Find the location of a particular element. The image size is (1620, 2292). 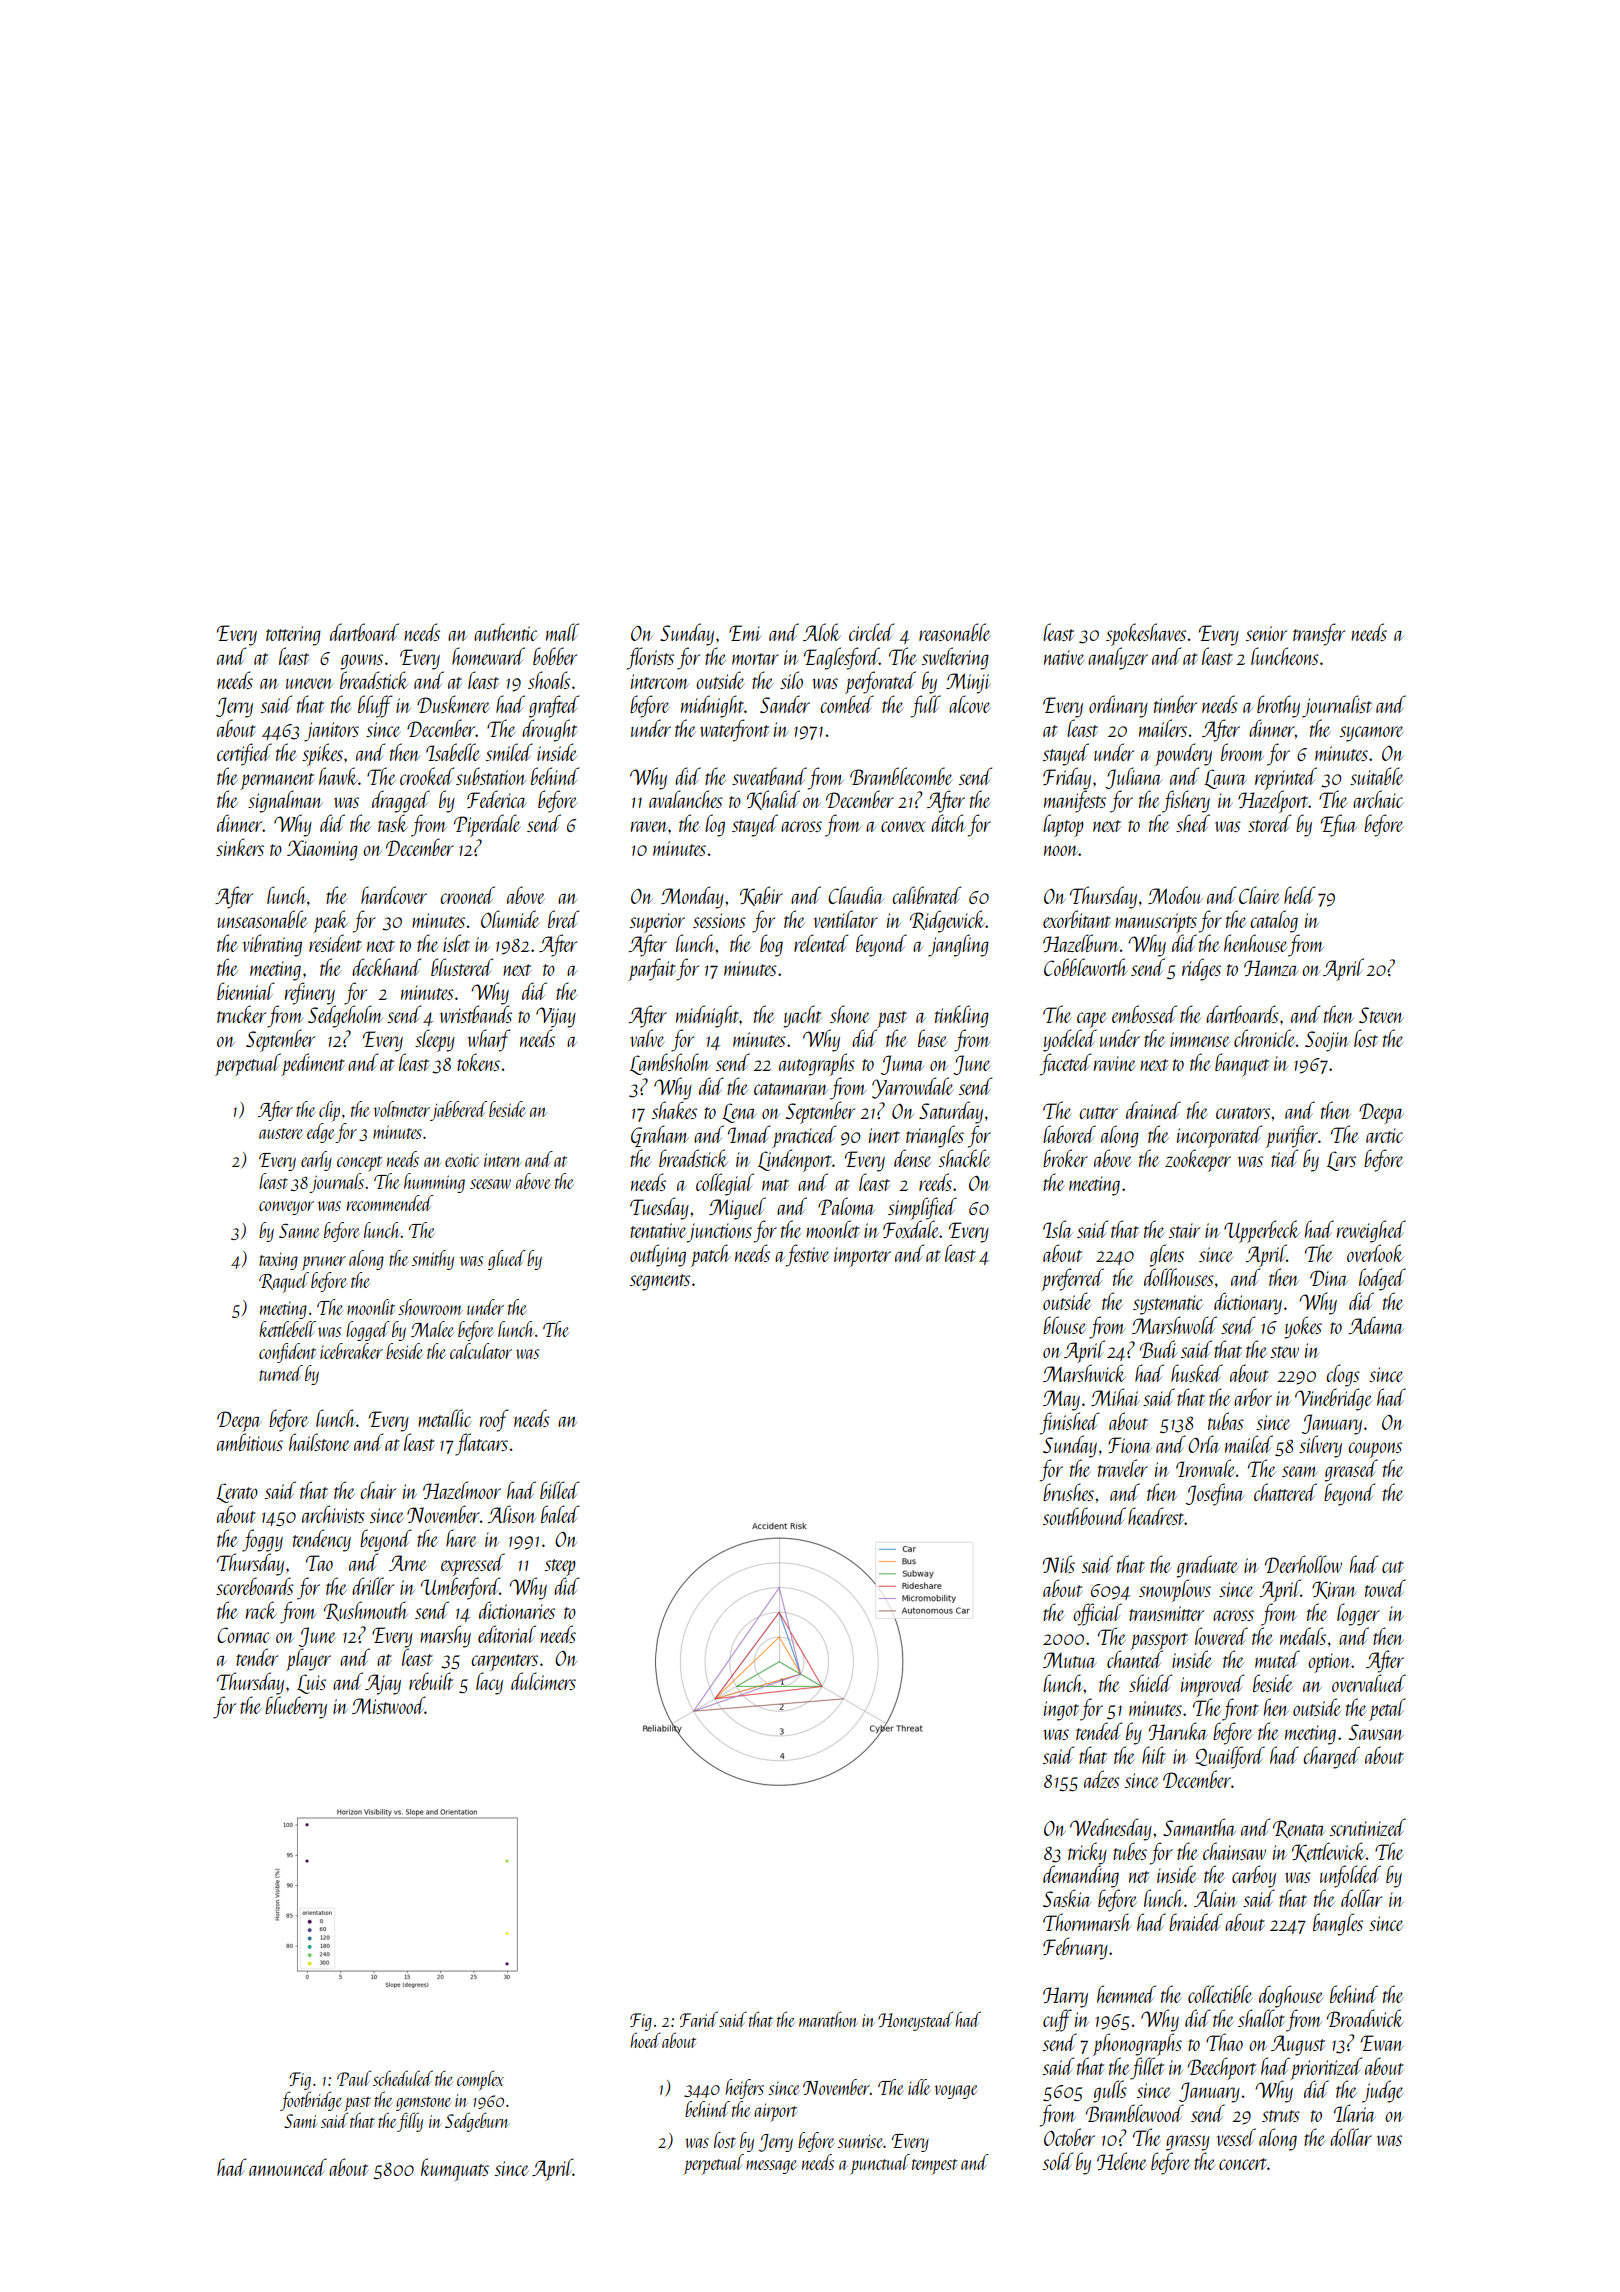

brushes is located at coordinates (1068, 1492).
